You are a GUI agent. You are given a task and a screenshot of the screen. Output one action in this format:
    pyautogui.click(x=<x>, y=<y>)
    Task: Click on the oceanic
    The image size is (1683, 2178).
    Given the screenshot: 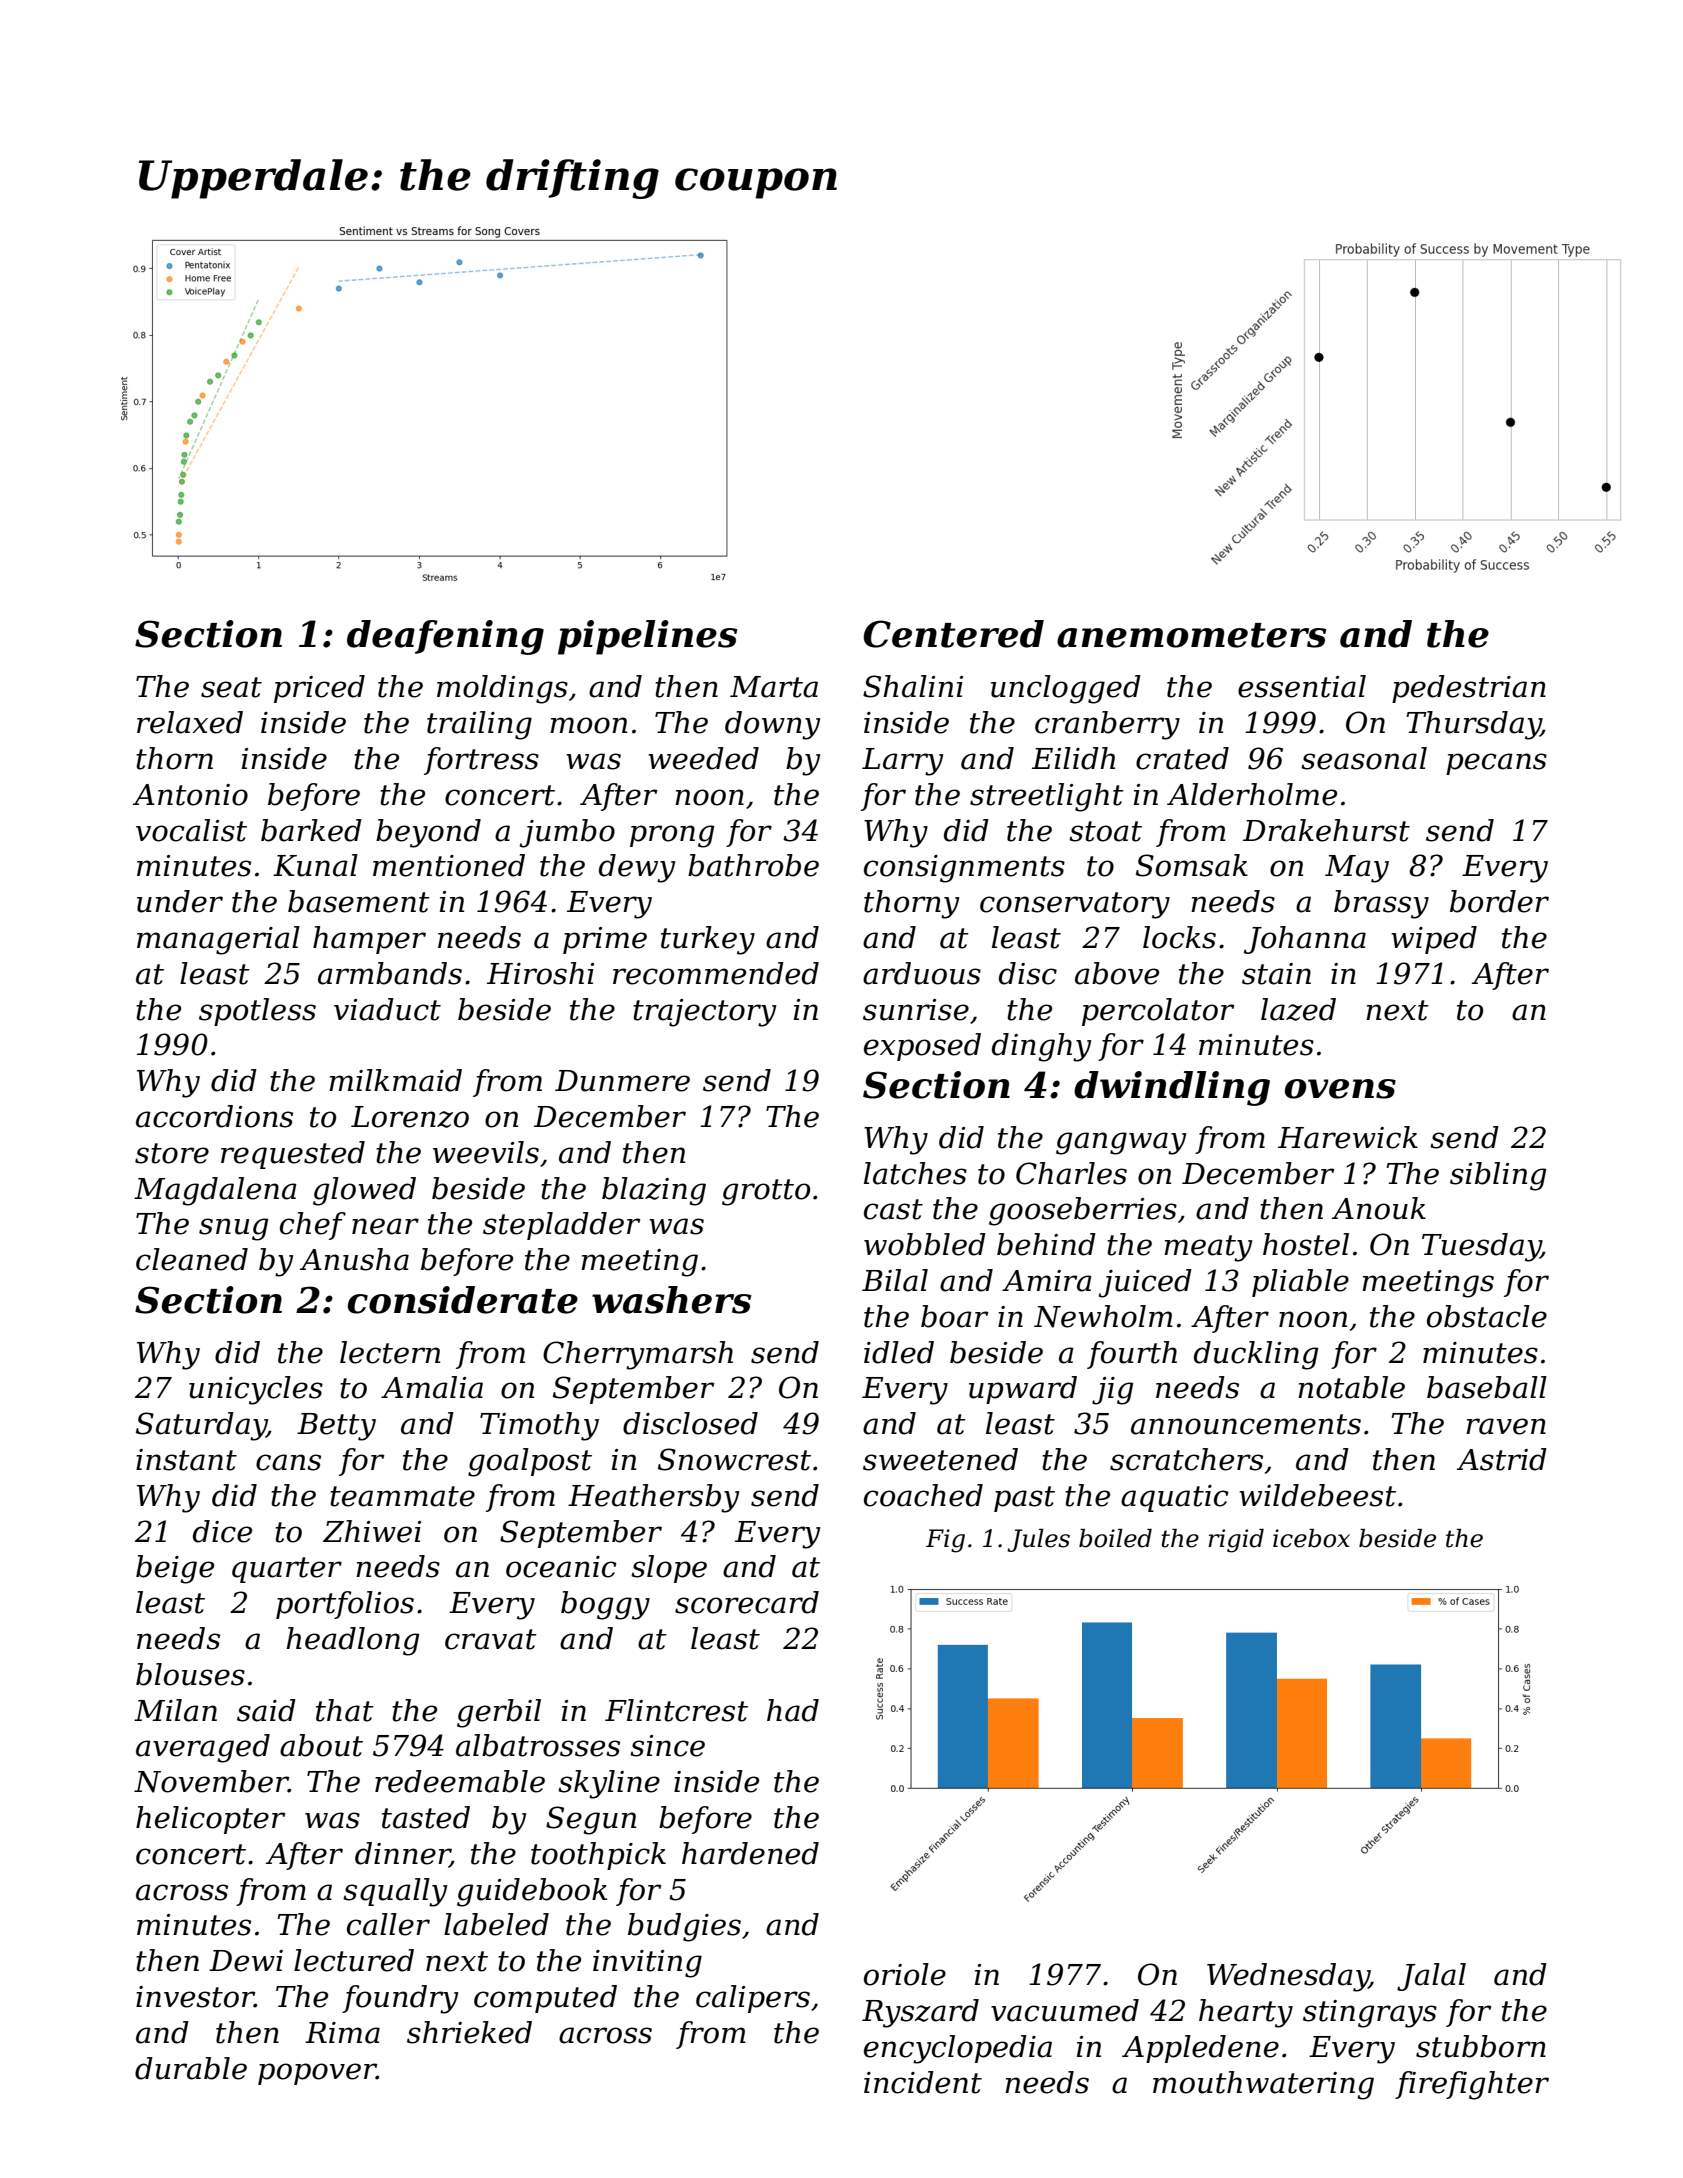 What is the action you would take?
    pyautogui.click(x=561, y=1567)
